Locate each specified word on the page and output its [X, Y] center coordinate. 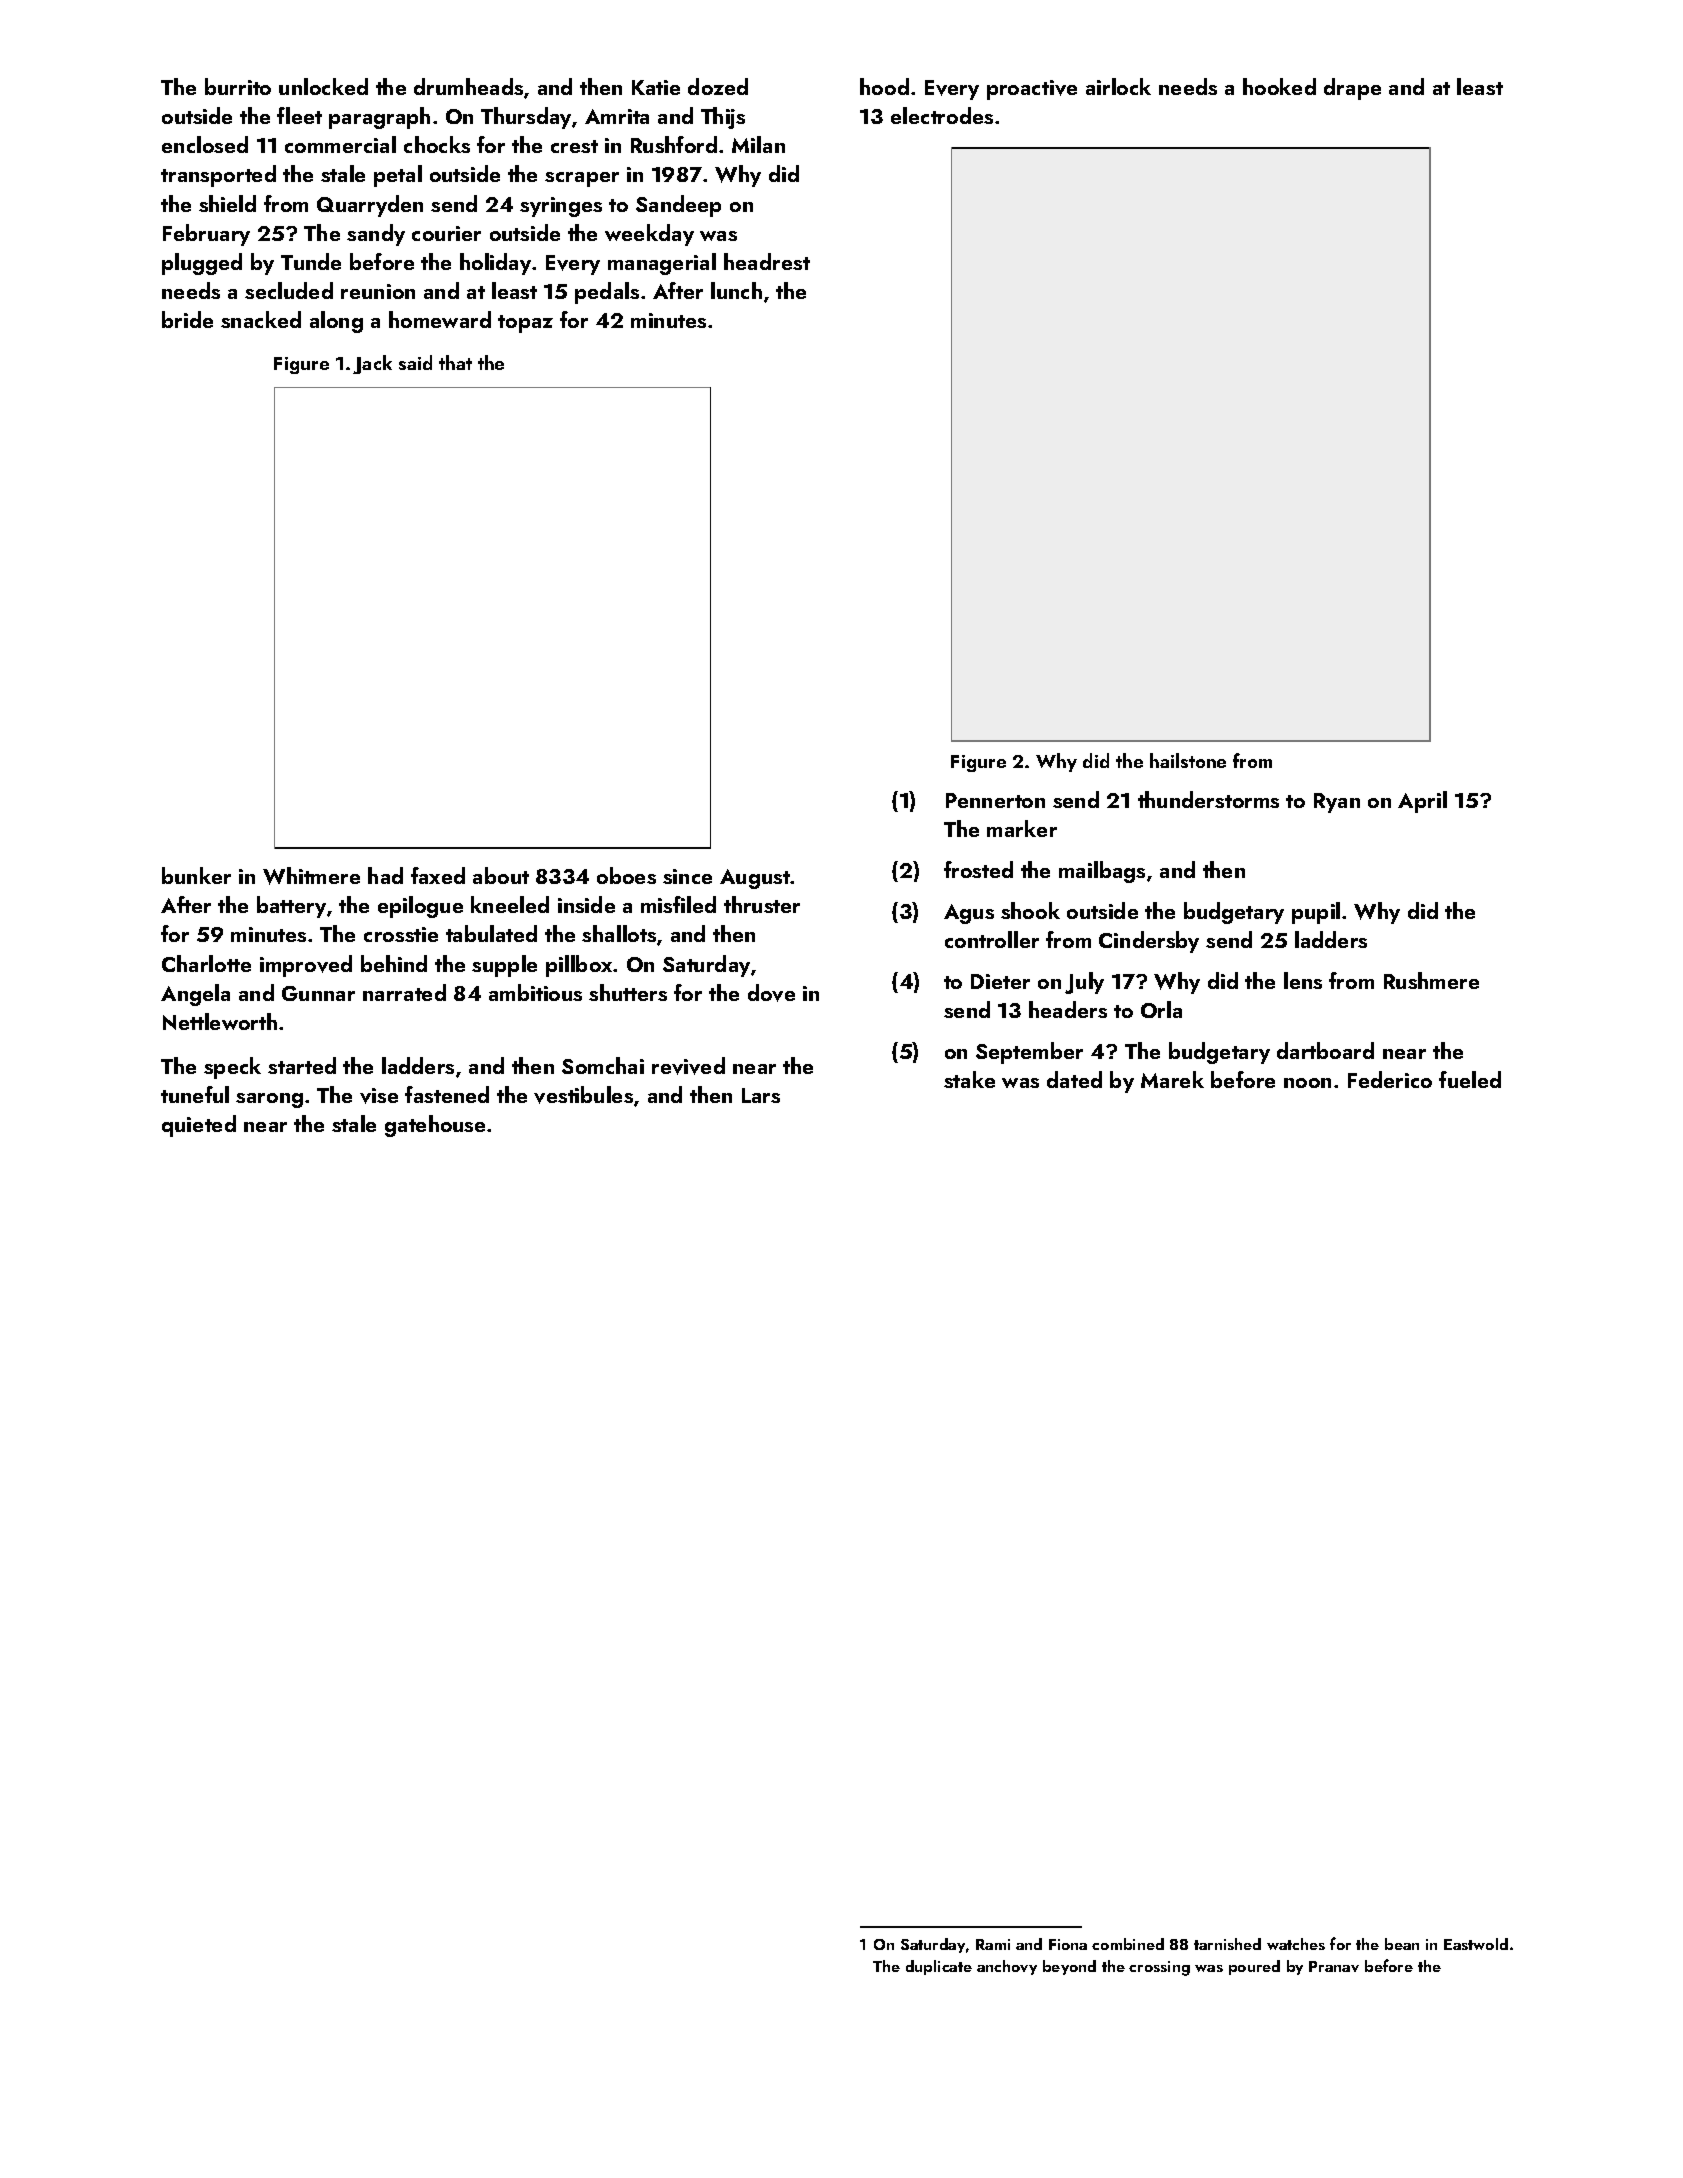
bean [1402, 1944]
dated [1074, 1079]
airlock [1118, 86]
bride [187, 319]
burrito [238, 86]
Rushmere [1431, 980]
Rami [993, 1944]
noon [1307, 1083]
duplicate [939, 1967]
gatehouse [435, 1126]
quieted [199, 1126]
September [1029, 1053]
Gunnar [318, 993]
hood [884, 86]
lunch [736, 290]
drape [1352, 89]
